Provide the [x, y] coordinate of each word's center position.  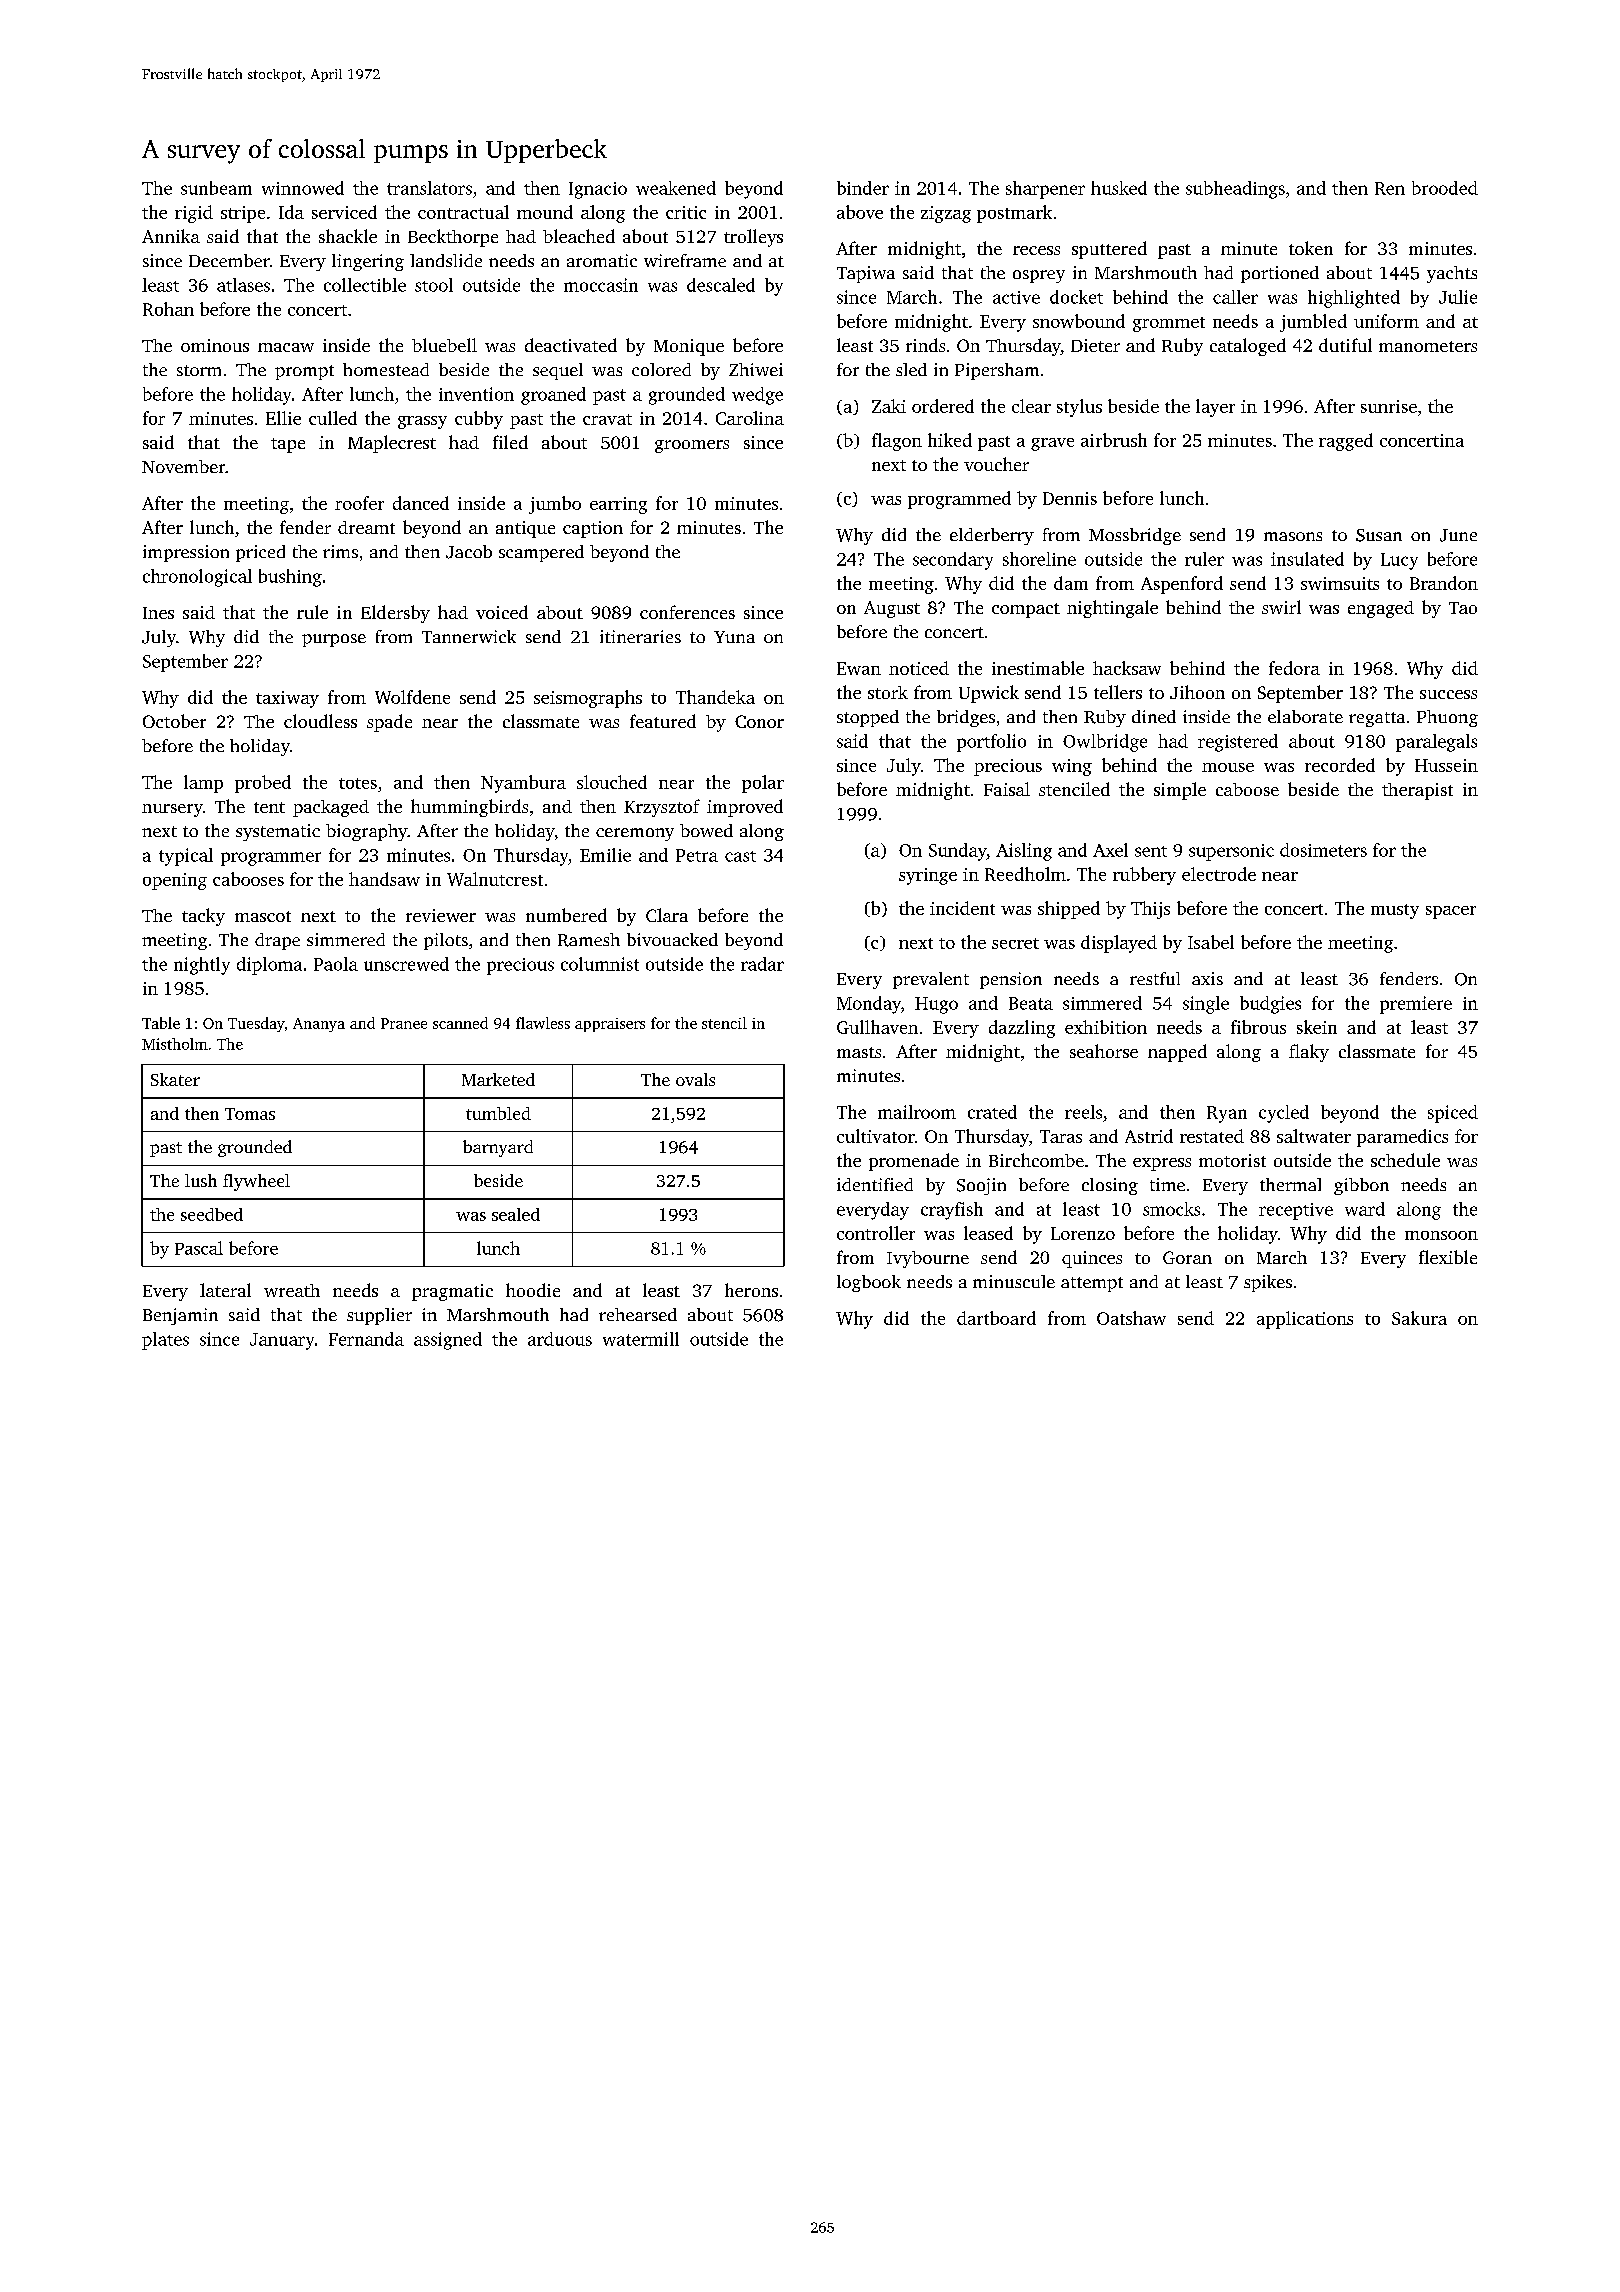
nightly [202, 966]
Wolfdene [412, 697]
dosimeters [1323, 850]
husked [1119, 188]
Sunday [958, 852]
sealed [516, 1214]
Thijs [1150, 910]
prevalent [931, 980]
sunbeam [216, 188]
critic [686, 212]
